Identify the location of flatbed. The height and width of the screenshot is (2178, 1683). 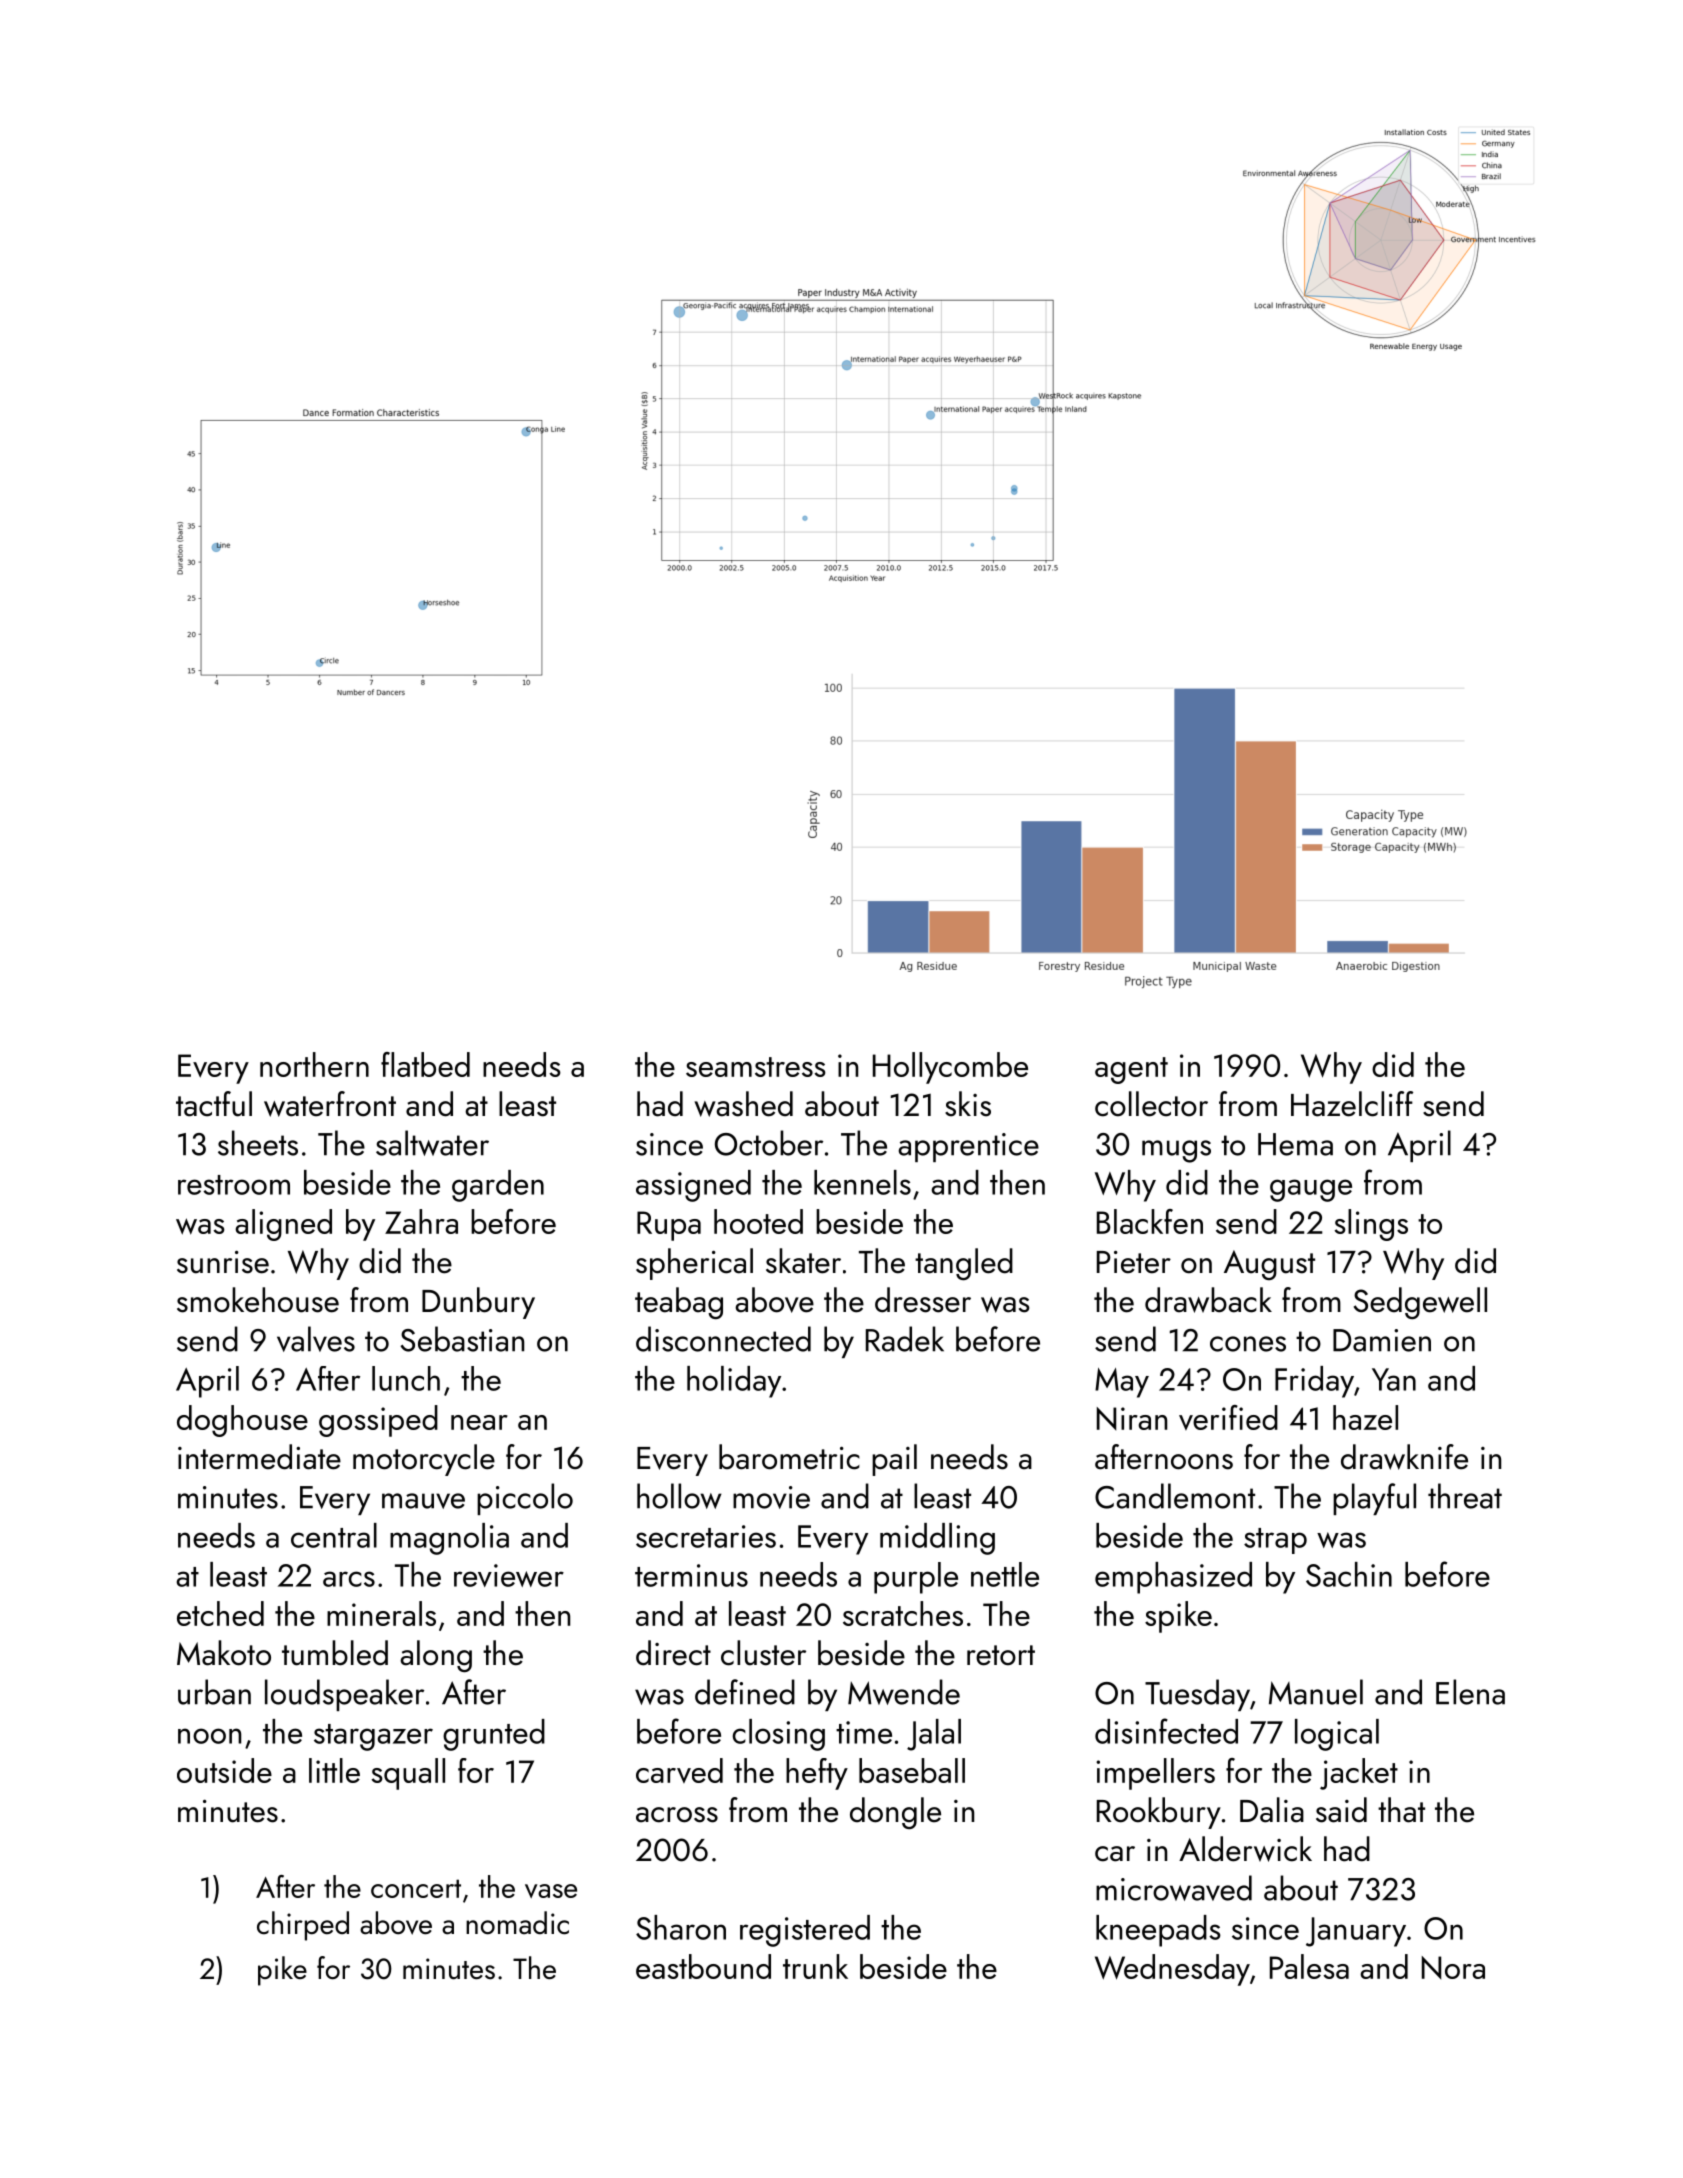
(425, 1064).
